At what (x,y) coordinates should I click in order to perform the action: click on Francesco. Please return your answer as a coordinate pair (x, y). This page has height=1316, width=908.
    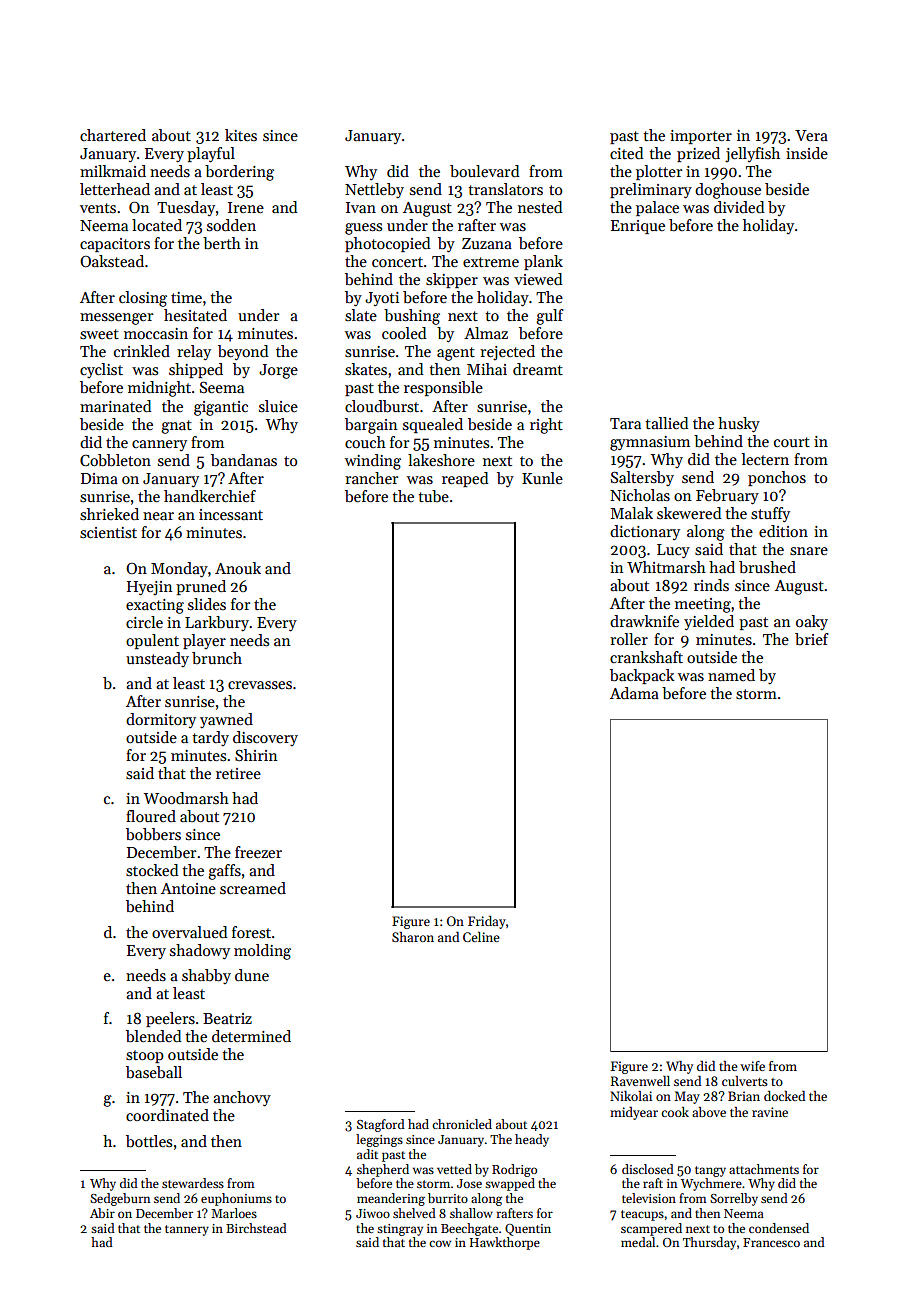
    Looking at the image, I should click on (771, 1242).
